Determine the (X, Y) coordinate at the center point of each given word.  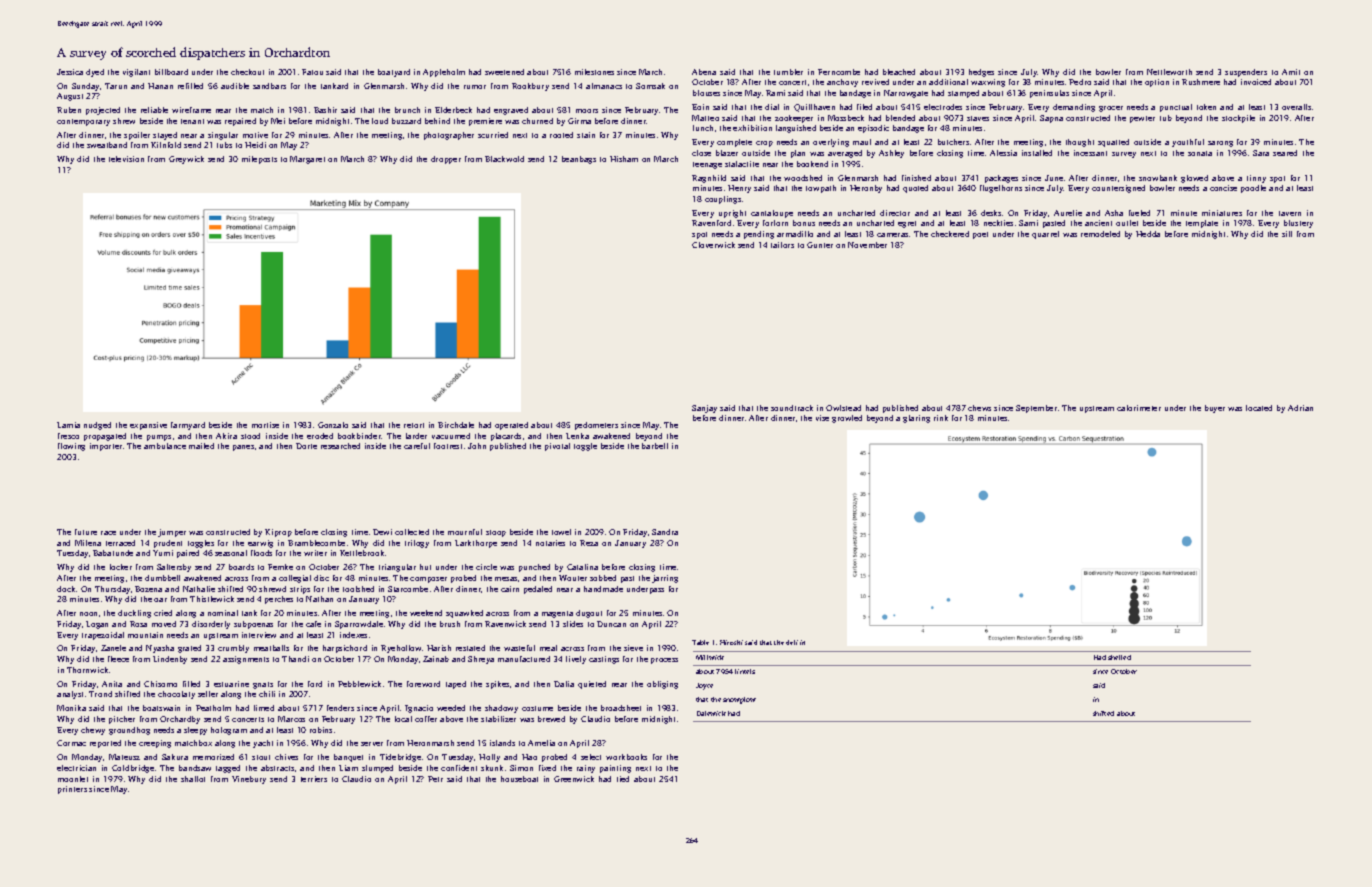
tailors (782, 245)
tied (623, 779)
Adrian (1300, 408)
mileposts (259, 160)
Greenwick (574, 779)
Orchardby (180, 720)
